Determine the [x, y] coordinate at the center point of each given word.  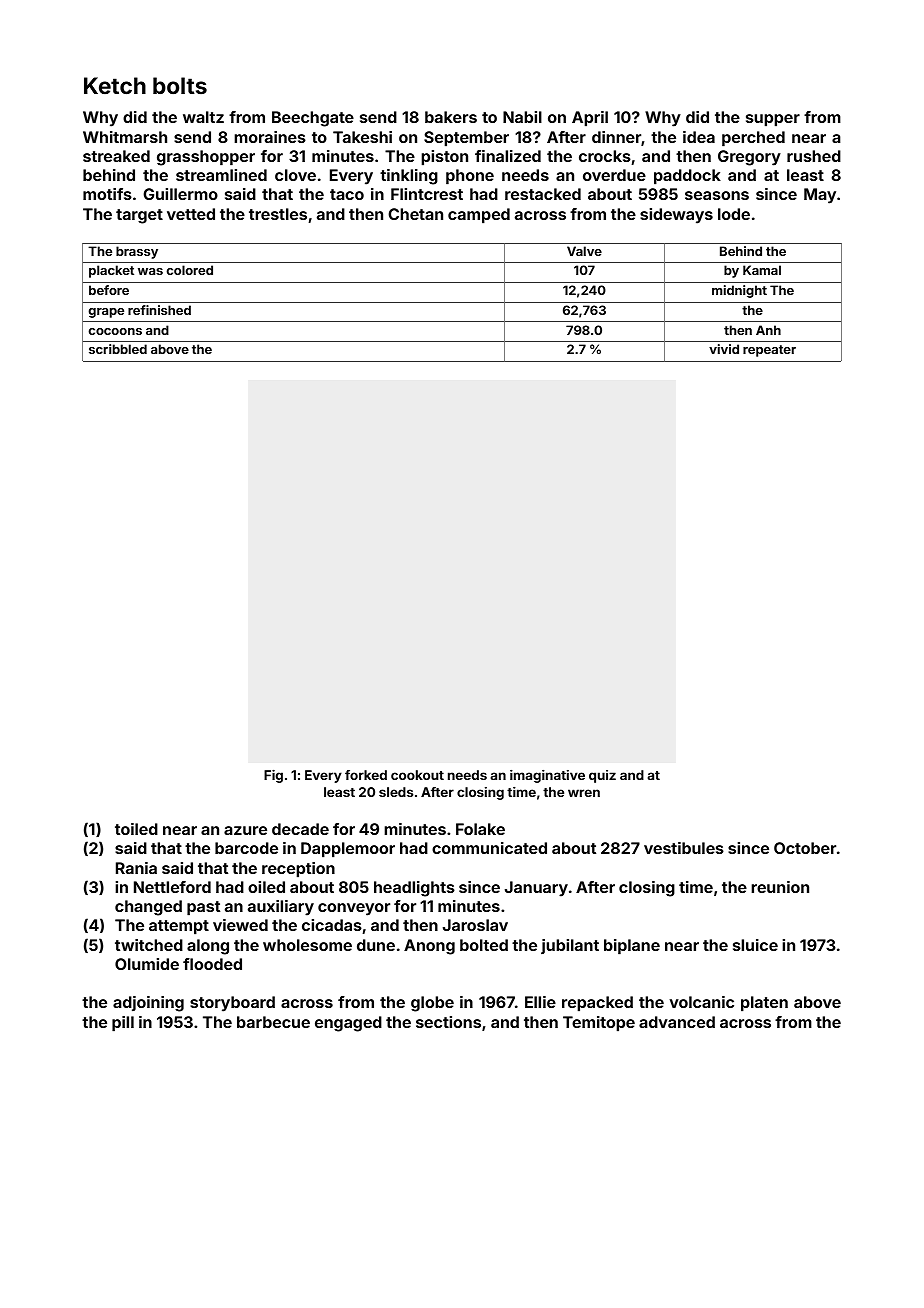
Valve [584, 251]
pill [123, 1024]
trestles [278, 214]
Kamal [762, 270]
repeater [769, 351]
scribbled [118, 349]
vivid [724, 349]
